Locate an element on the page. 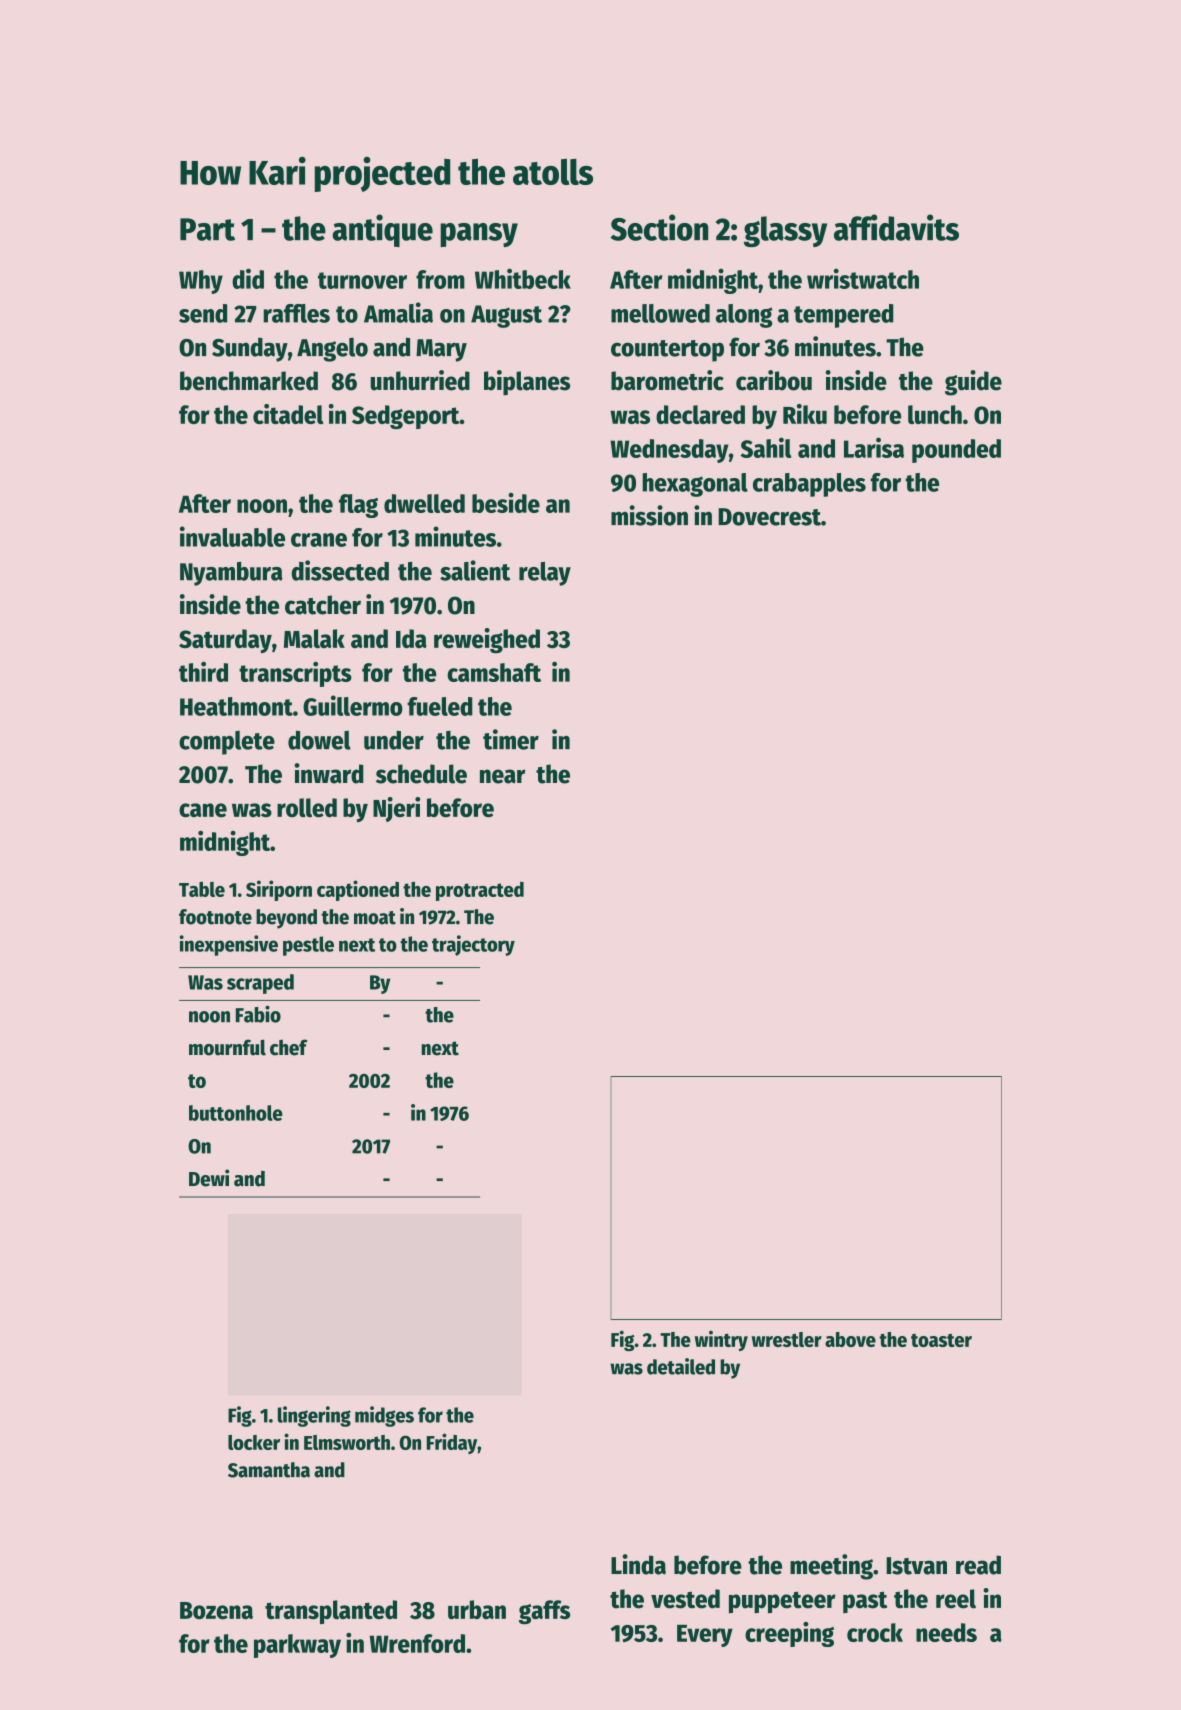 The width and height of the document is (1181, 1710). above is located at coordinates (850, 1339).
